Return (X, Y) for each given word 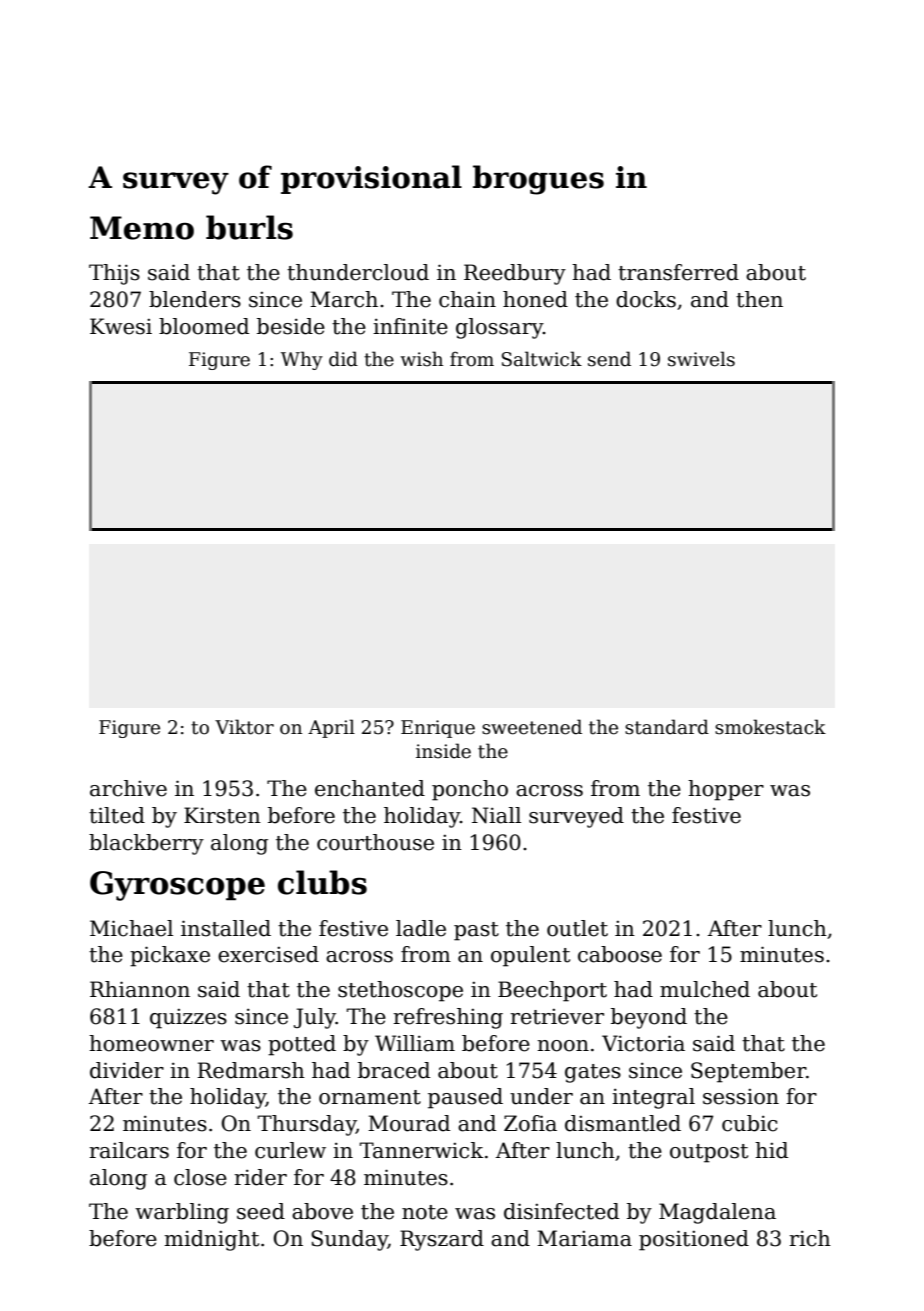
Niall (496, 815)
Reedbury (515, 274)
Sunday (349, 1240)
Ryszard (442, 1240)
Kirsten (222, 815)
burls (249, 227)
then (759, 299)
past (476, 931)
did (343, 359)
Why (302, 360)
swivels (701, 359)
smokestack (770, 727)
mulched (705, 989)
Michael (131, 928)
